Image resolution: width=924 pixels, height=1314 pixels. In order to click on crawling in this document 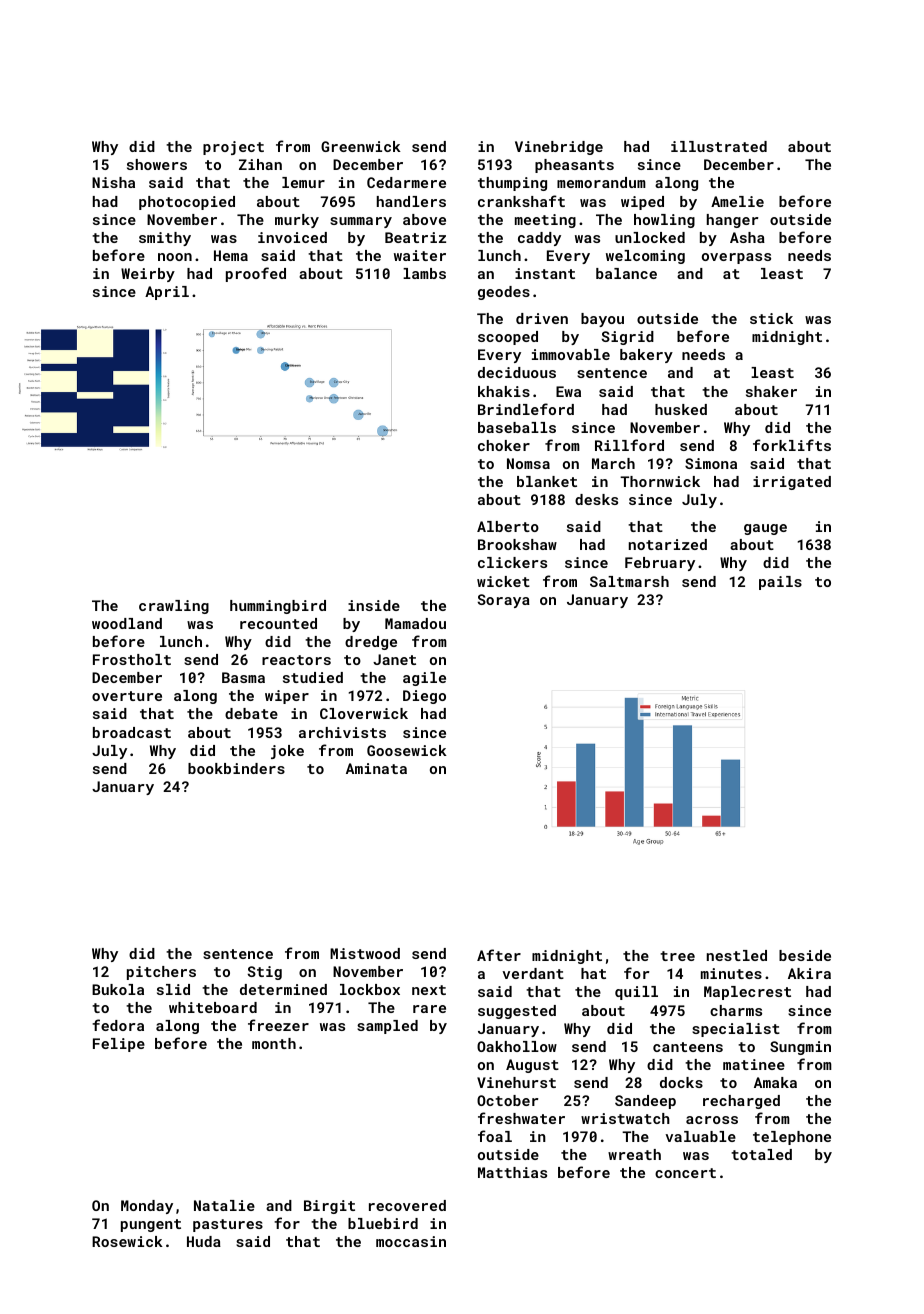, I will do `click(174, 607)`.
